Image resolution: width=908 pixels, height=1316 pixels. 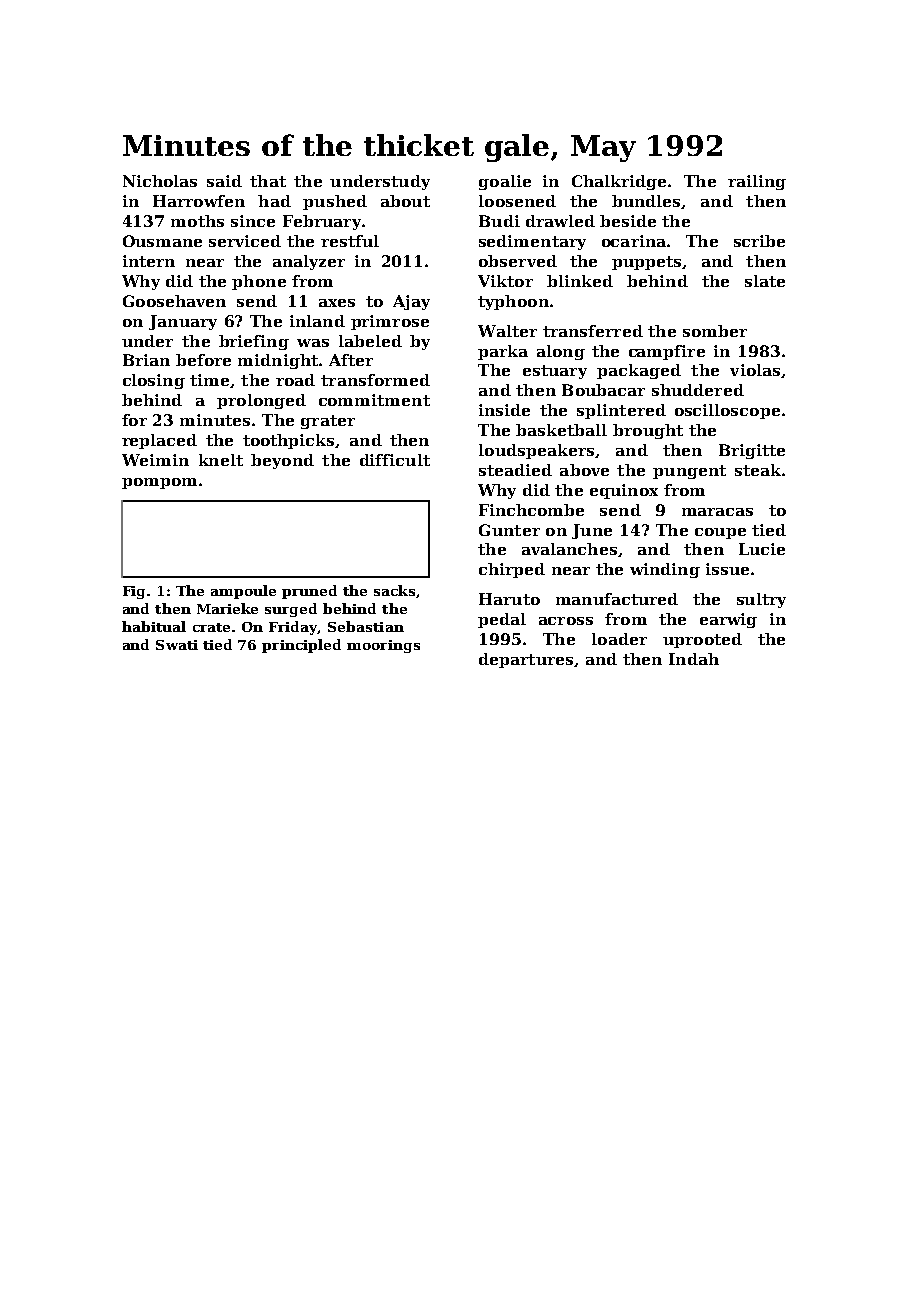 I want to click on serviced, so click(x=245, y=241).
